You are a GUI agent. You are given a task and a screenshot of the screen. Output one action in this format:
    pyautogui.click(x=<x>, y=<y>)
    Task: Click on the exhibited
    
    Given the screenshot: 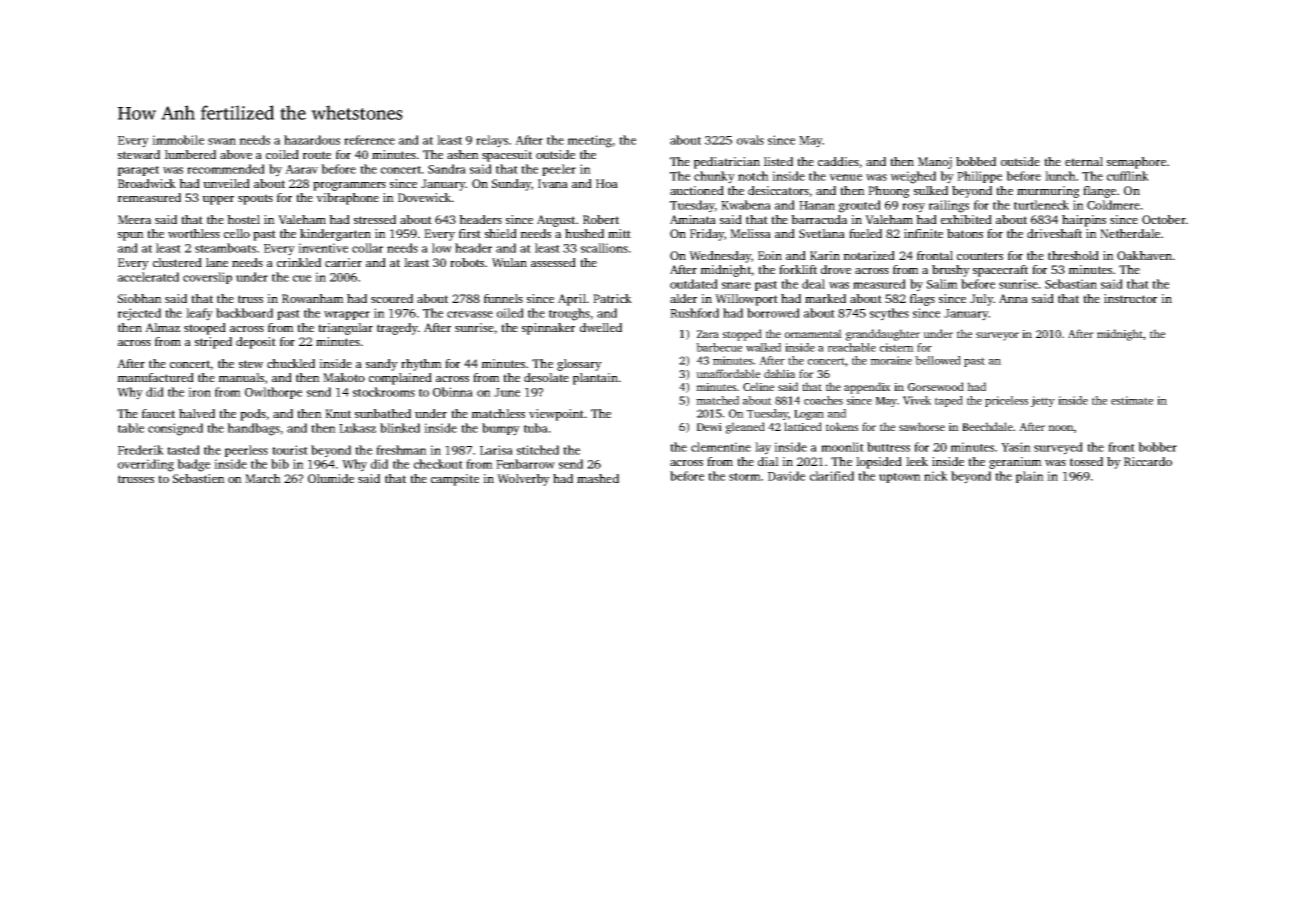 What is the action you would take?
    pyautogui.click(x=966, y=219)
